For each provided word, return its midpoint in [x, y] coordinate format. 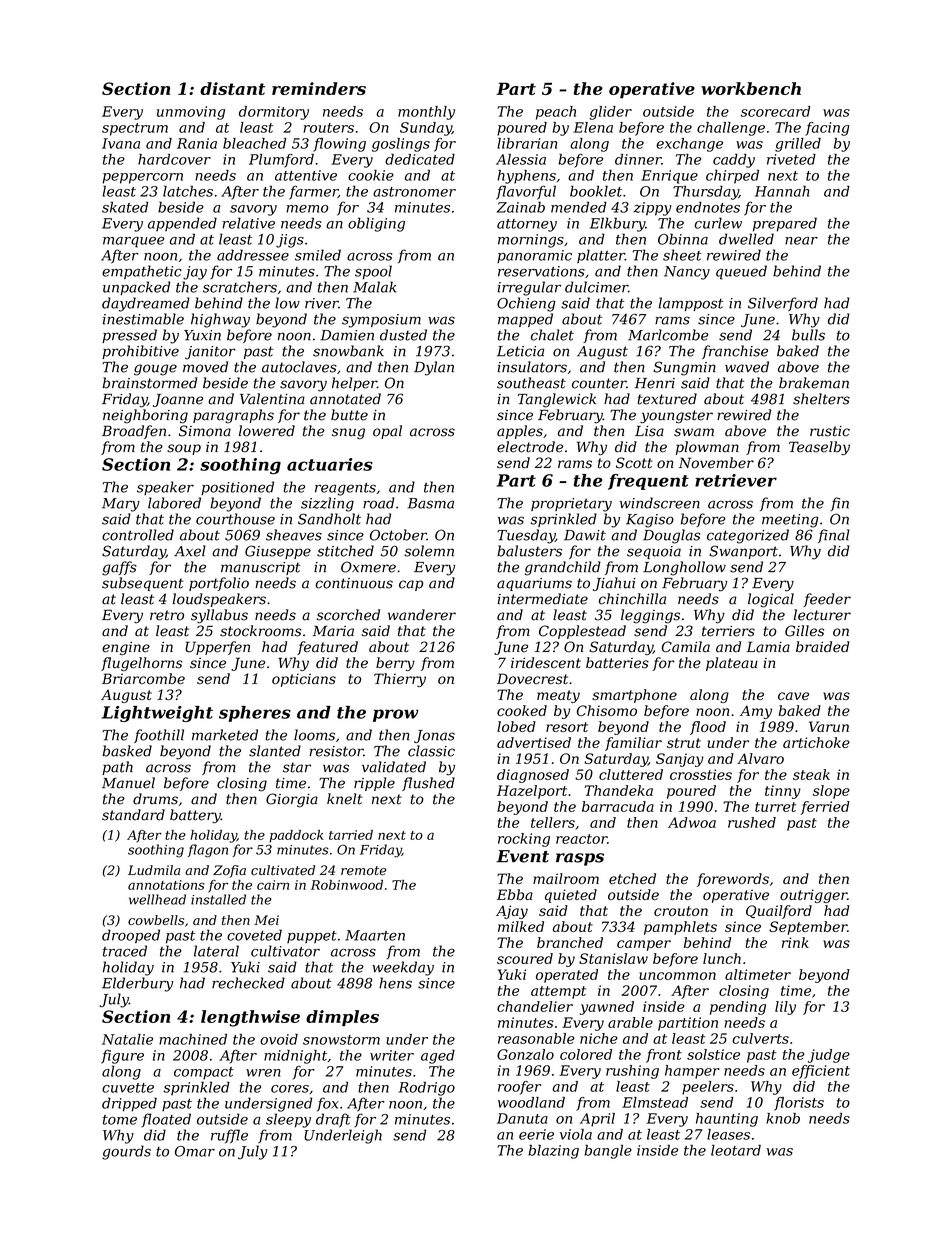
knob [783, 1118]
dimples [342, 1018]
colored [586, 1054]
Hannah [782, 191]
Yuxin [202, 335]
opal [387, 432]
